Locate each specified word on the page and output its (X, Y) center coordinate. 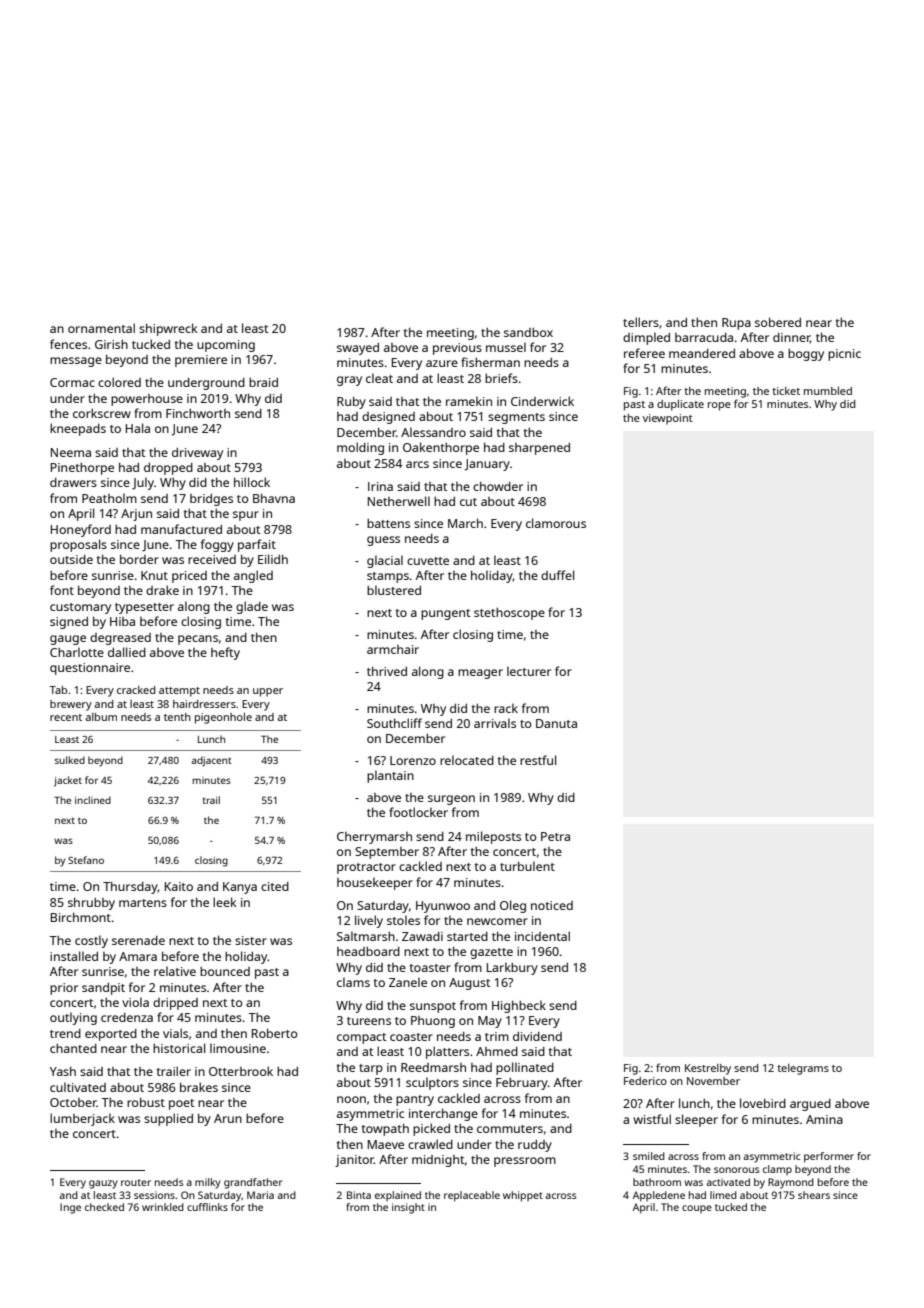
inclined (93, 800)
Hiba (122, 621)
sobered (778, 322)
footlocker (418, 812)
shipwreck (168, 329)
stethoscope (509, 614)
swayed (358, 349)
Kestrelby (708, 1069)
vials (175, 1033)
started (467, 936)
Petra (555, 836)
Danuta (556, 723)
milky (208, 1183)
